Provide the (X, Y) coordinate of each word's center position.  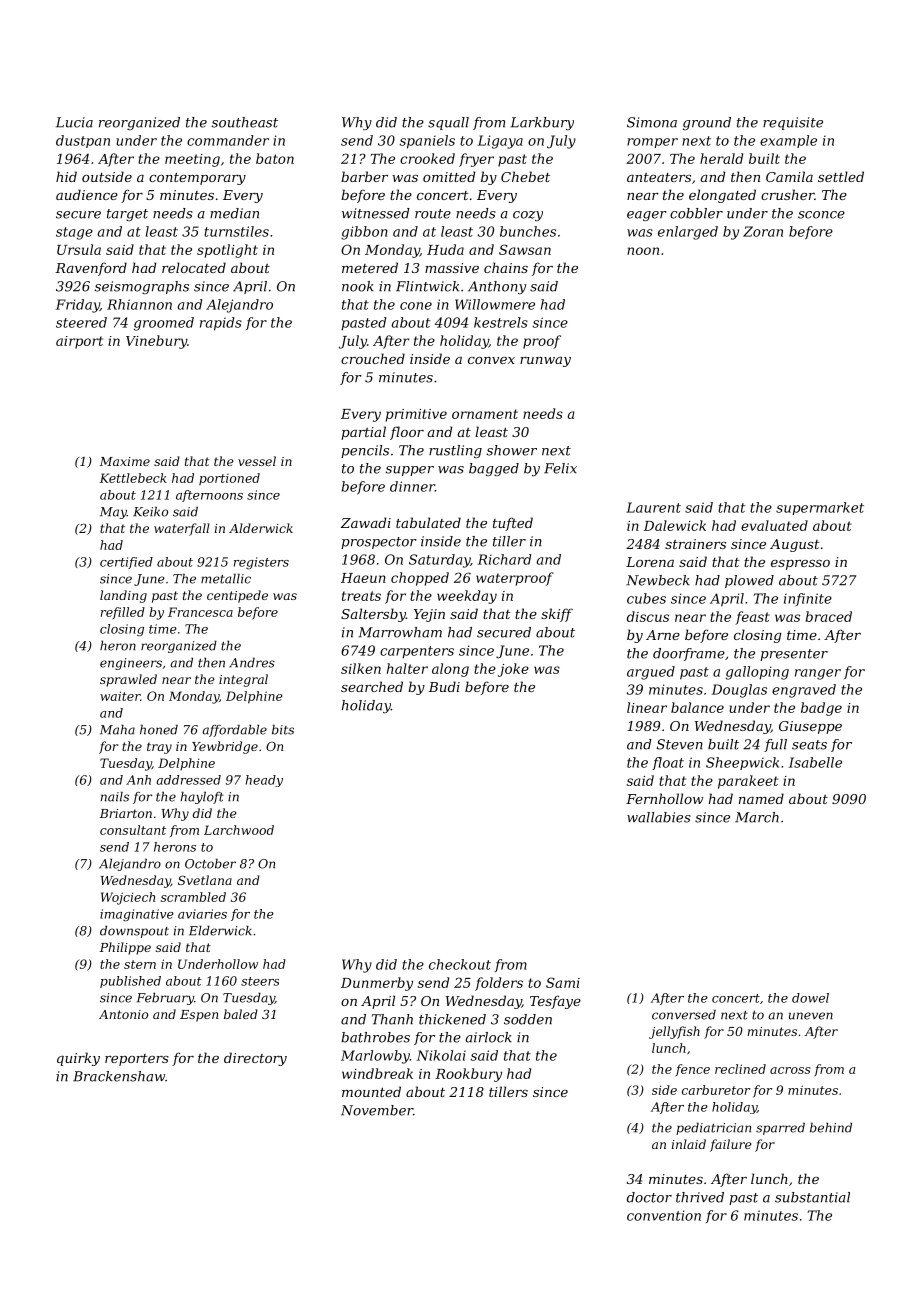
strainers (695, 544)
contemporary (197, 178)
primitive (416, 415)
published (130, 982)
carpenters (417, 652)
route (433, 214)
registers (261, 563)
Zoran (763, 231)
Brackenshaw (119, 1076)
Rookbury (468, 1075)
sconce (821, 215)
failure (731, 1145)
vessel (257, 461)
